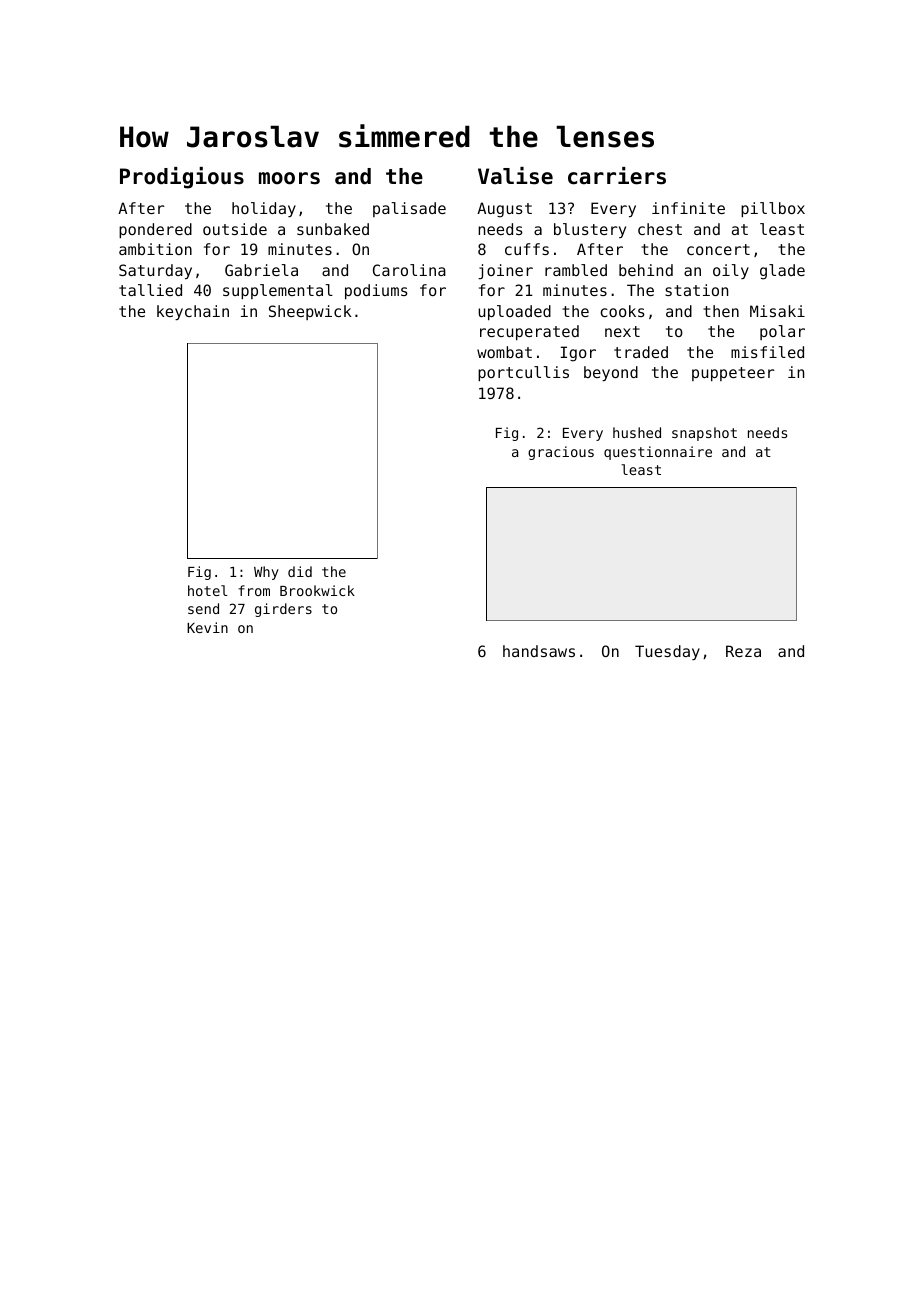  I want to click on keychain, so click(193, 312).
